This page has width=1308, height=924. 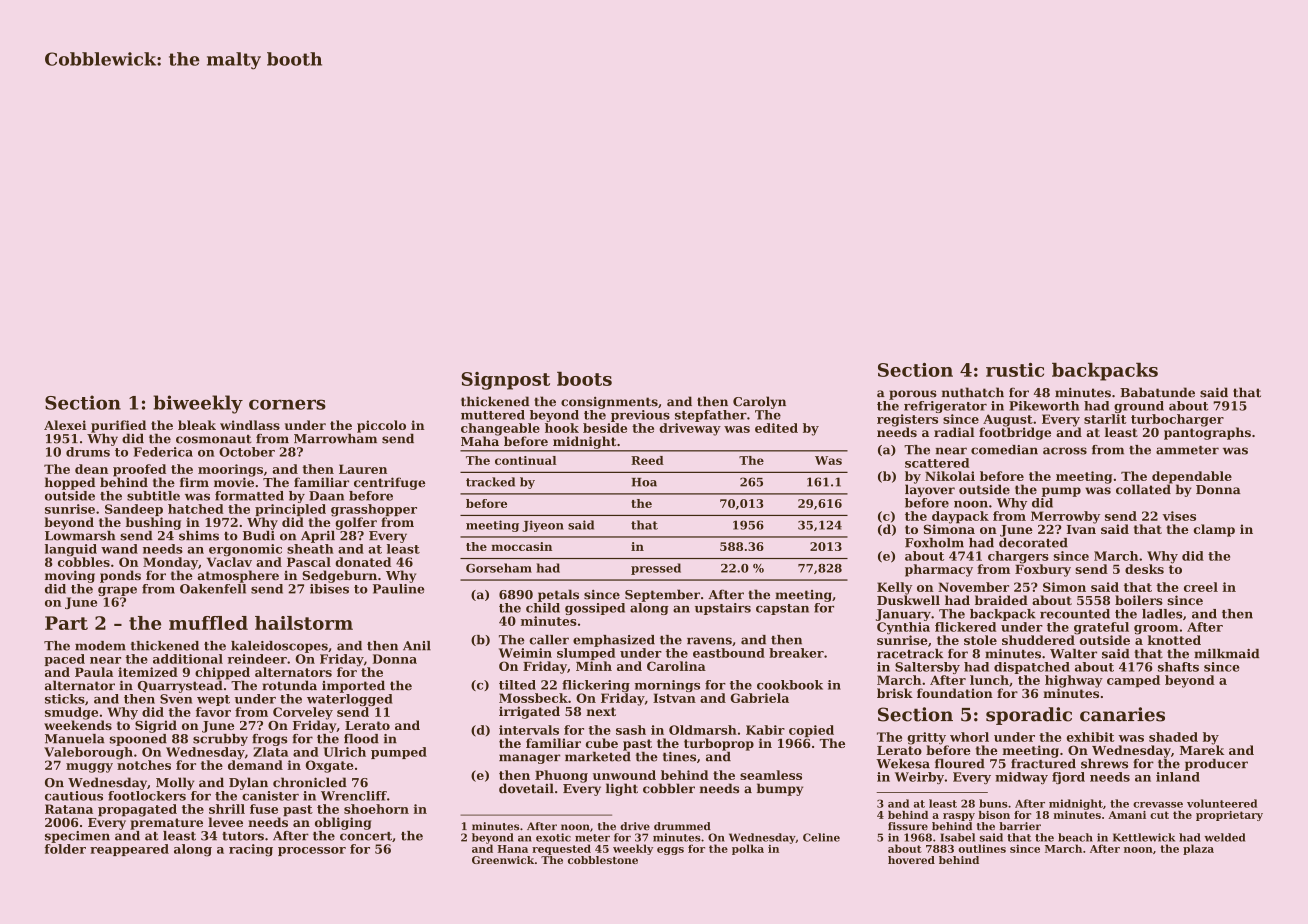 What do you see at coordinates (1192, 477) in the page?
I see `dependable` at bounding box center [1192, 477].
